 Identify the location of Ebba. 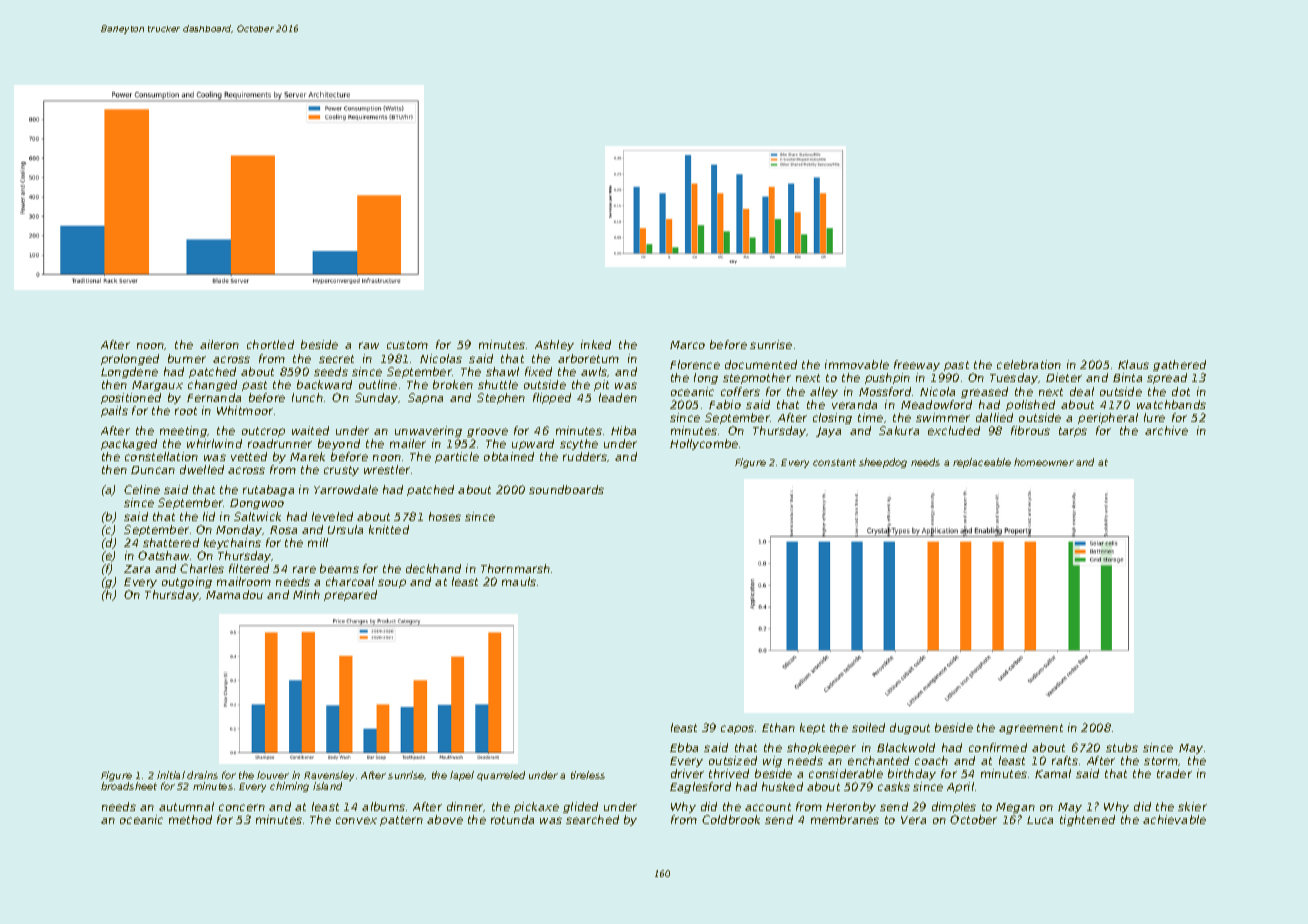
(684, 747).
